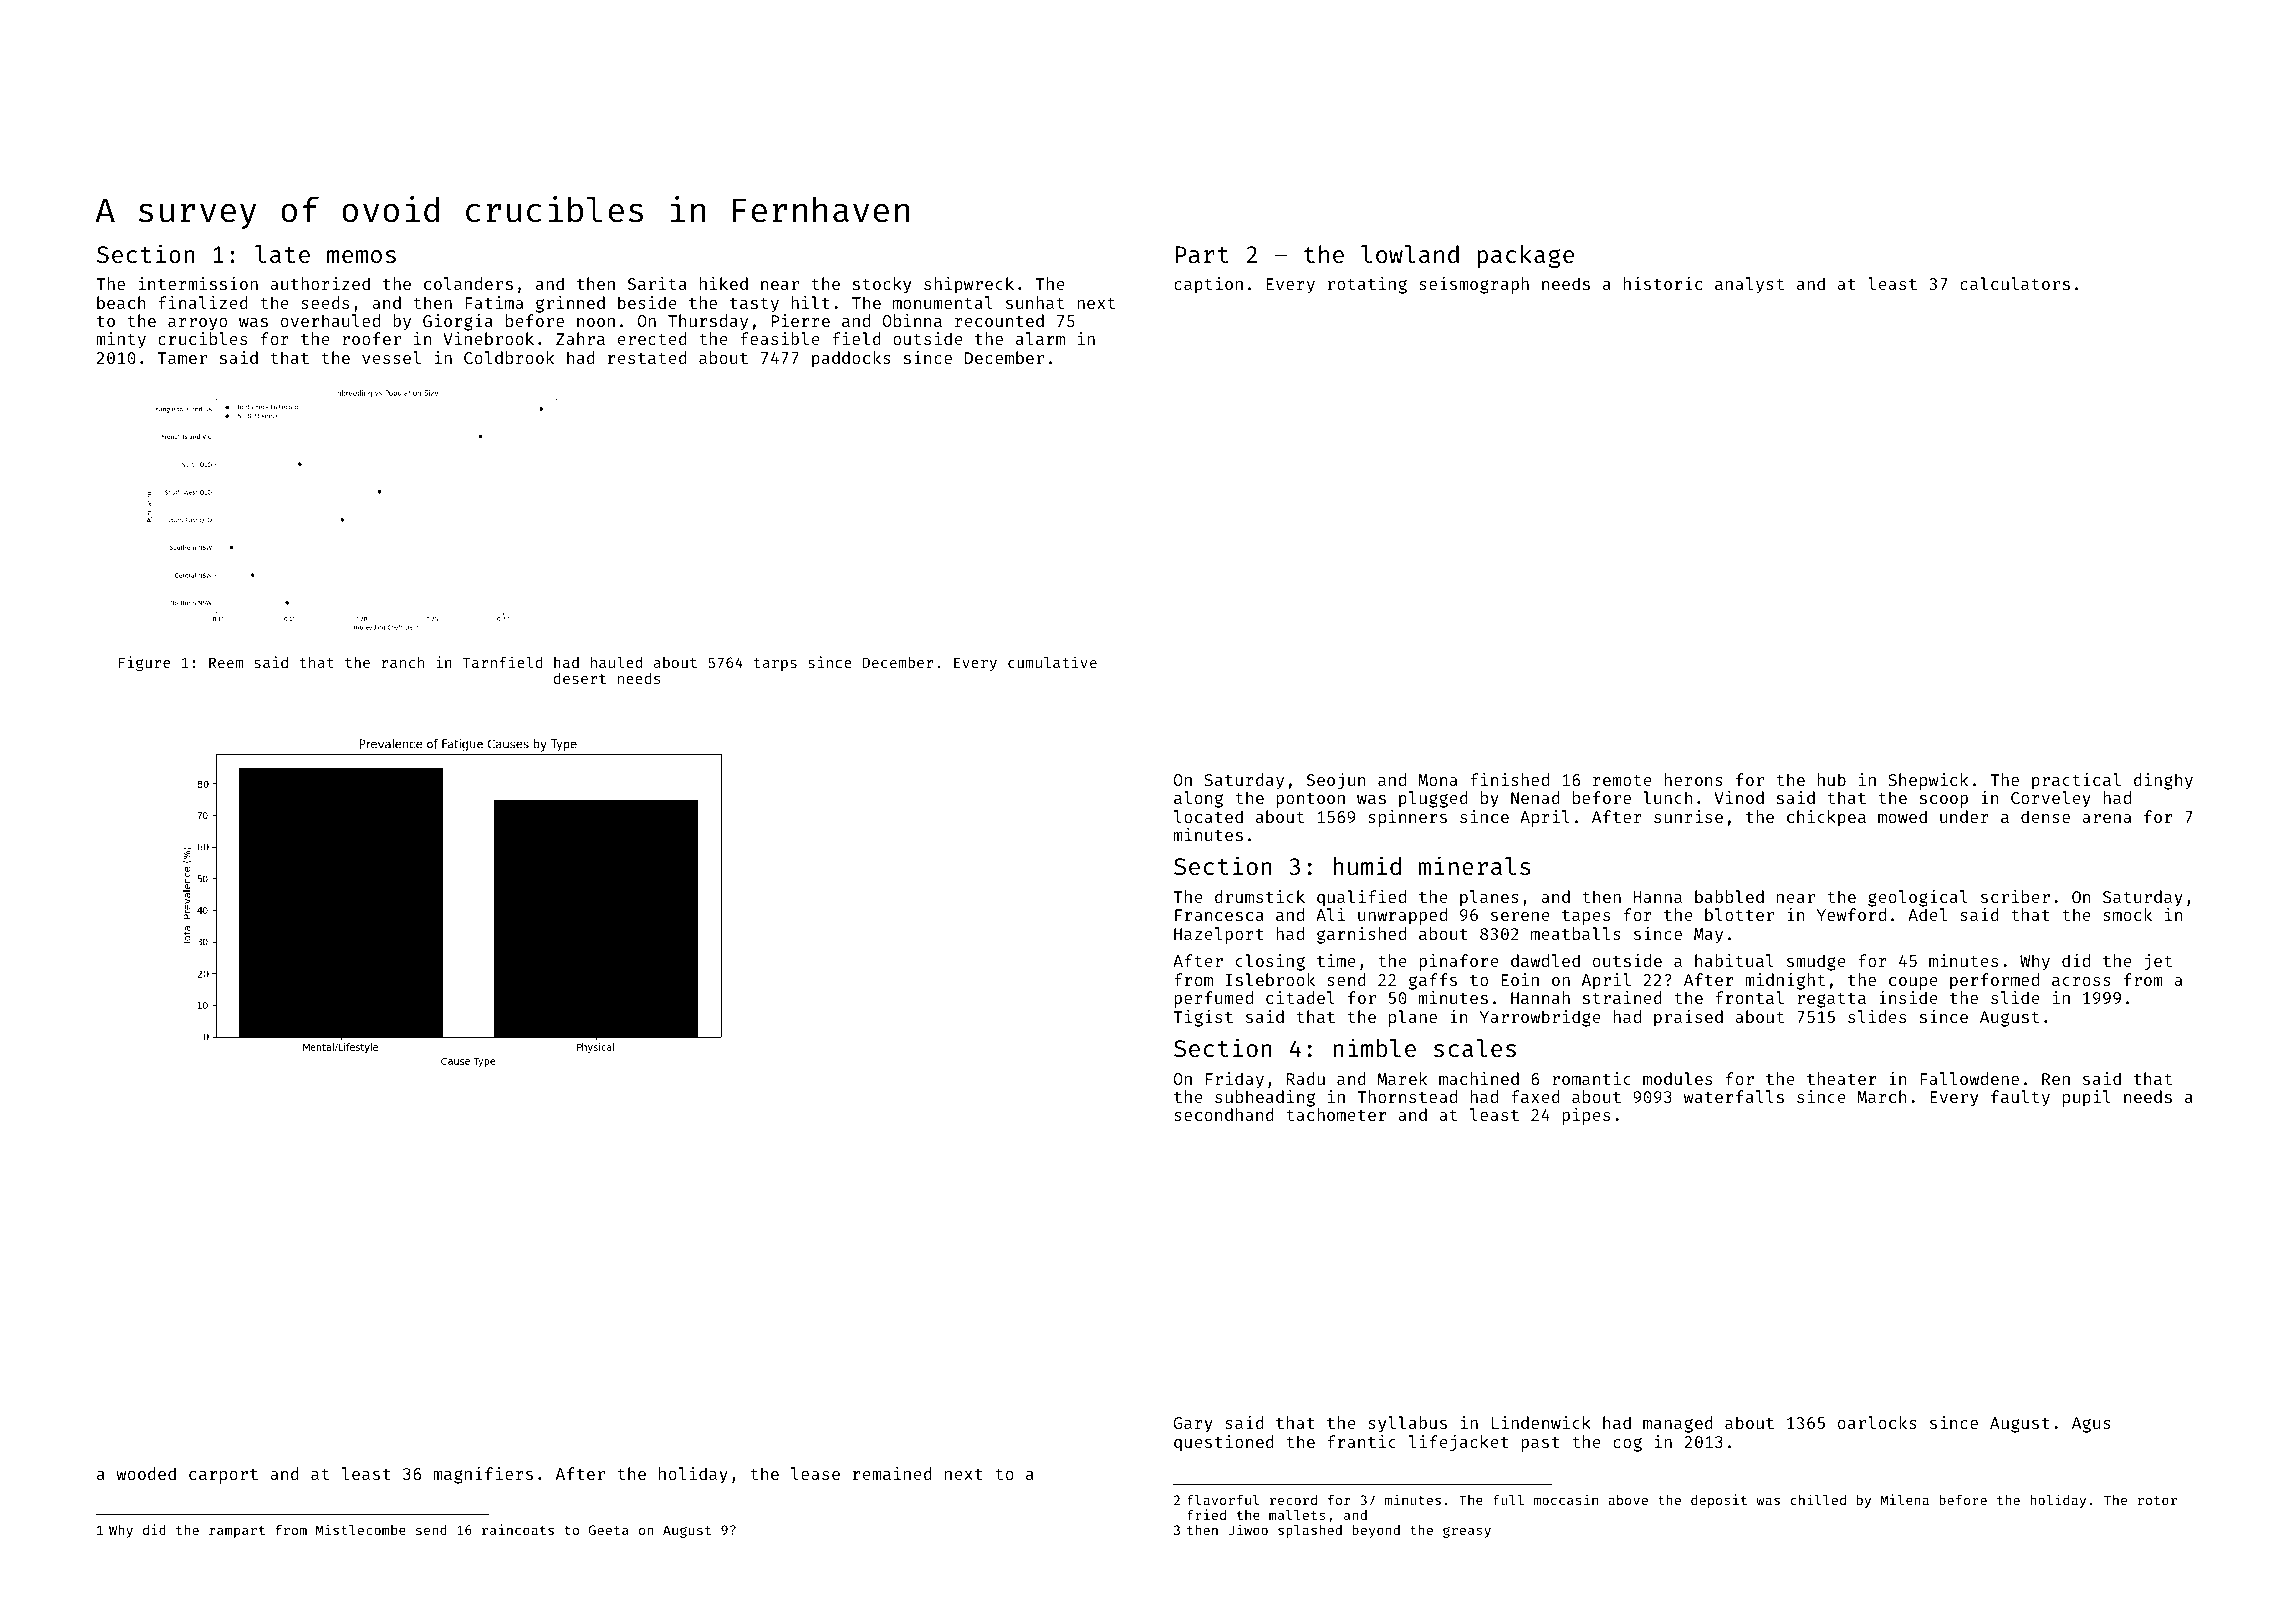 Image resolution: width=2292 pixels, height=1620 pixels. I want to click on faxed, so click(1535, 1096).
